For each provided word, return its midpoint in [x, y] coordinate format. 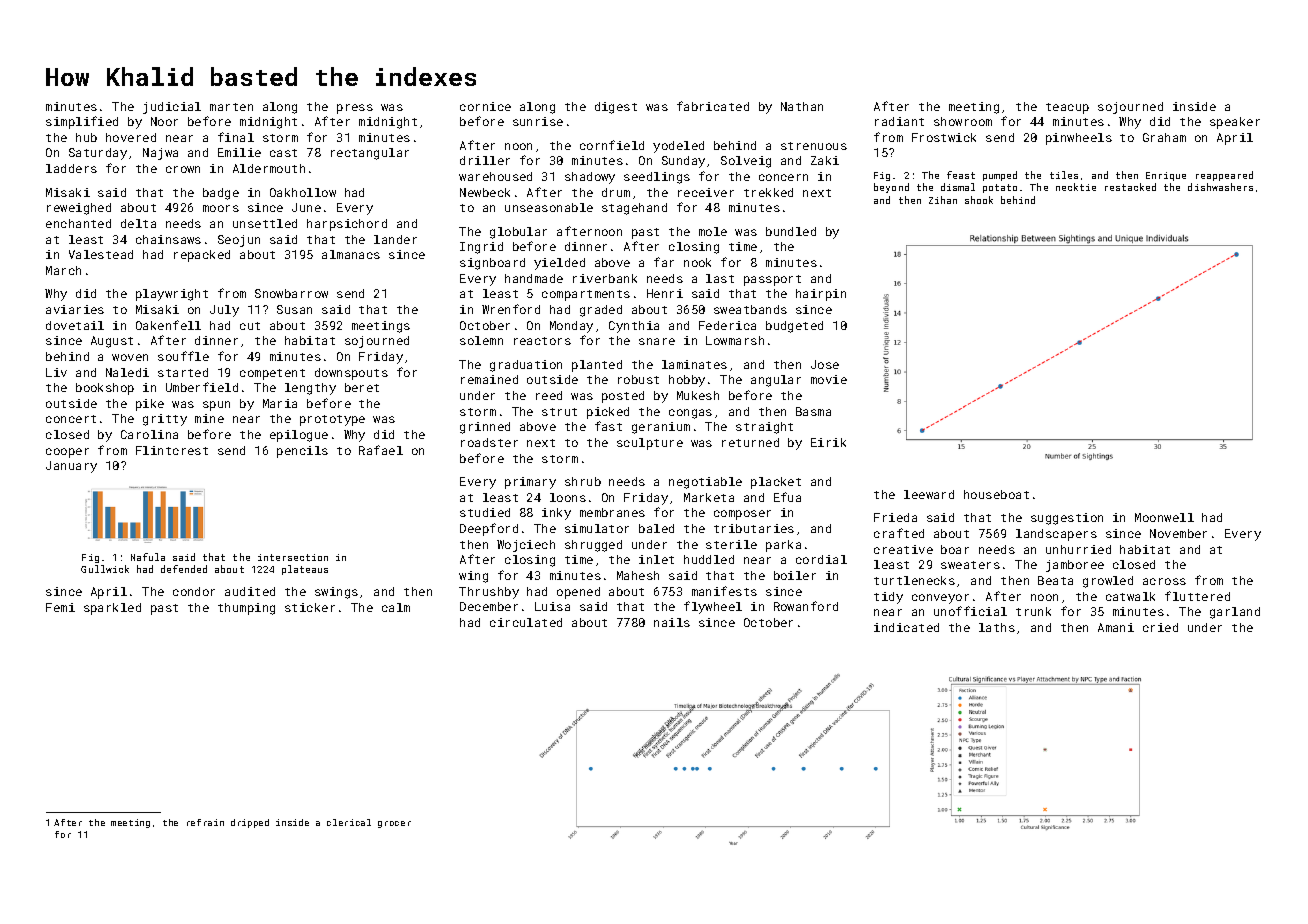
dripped [250, 823]
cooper [67, 453]
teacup [1067, 108]
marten [231, 107]
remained [489, 379]
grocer [394, 824]
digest [616, 108]
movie [829, 379]
